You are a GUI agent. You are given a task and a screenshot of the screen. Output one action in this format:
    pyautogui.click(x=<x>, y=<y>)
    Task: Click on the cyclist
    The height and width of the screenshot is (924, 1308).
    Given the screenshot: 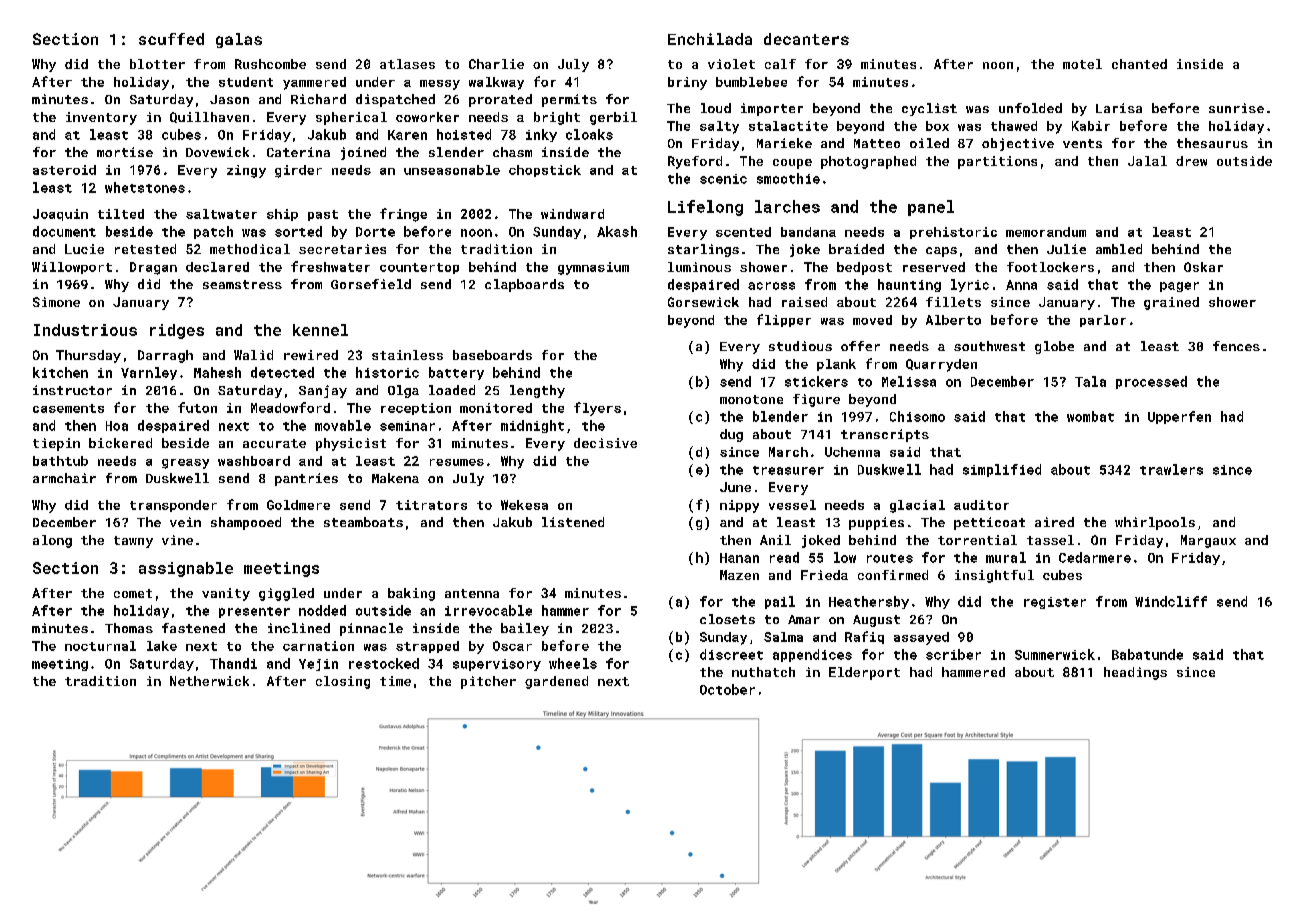 What is the action you would take?
    pyautogui.click(x=929, y=109)
